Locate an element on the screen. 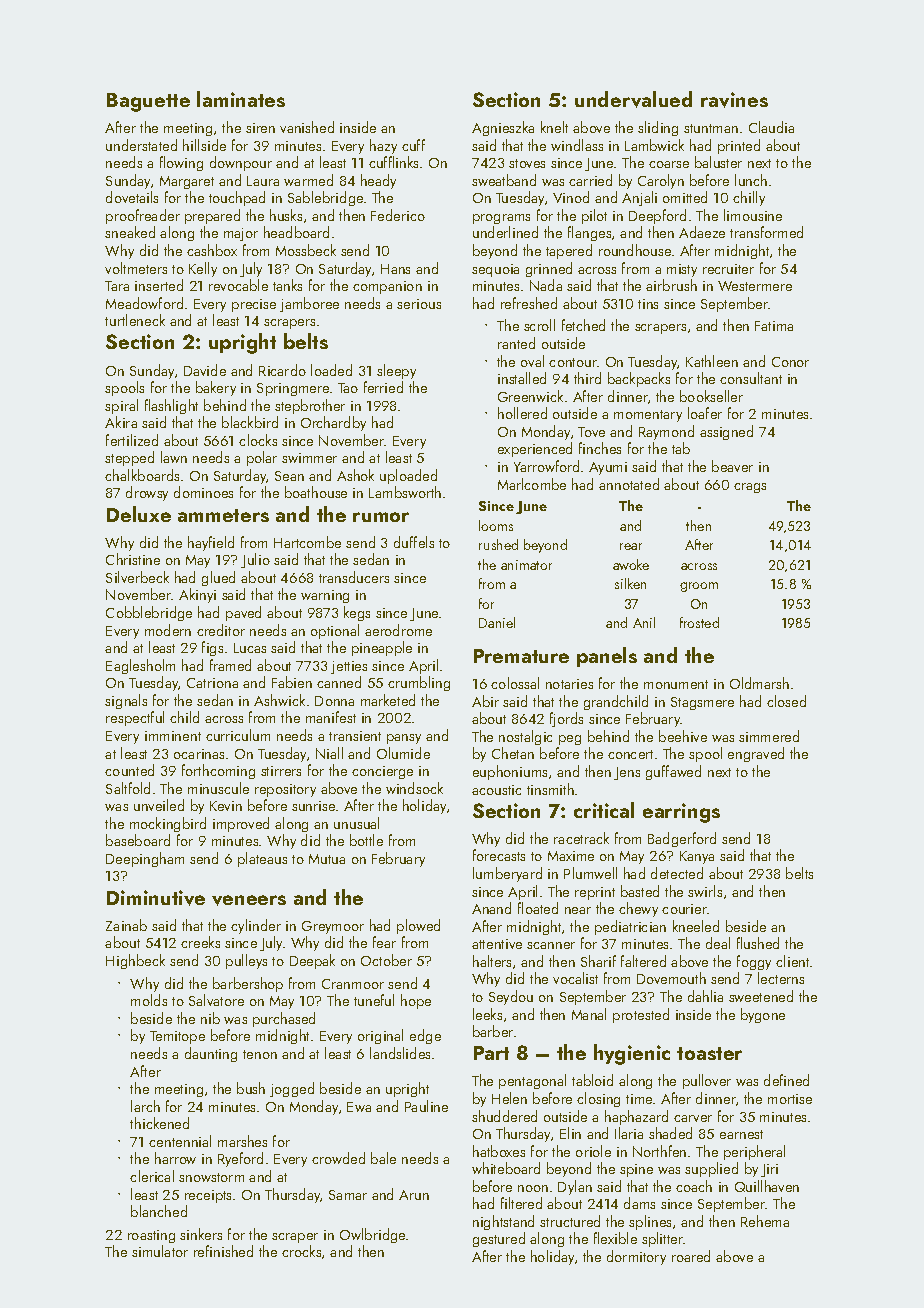 The image size is (924, 1308). Ashok is located at coordinates (355, 475).
